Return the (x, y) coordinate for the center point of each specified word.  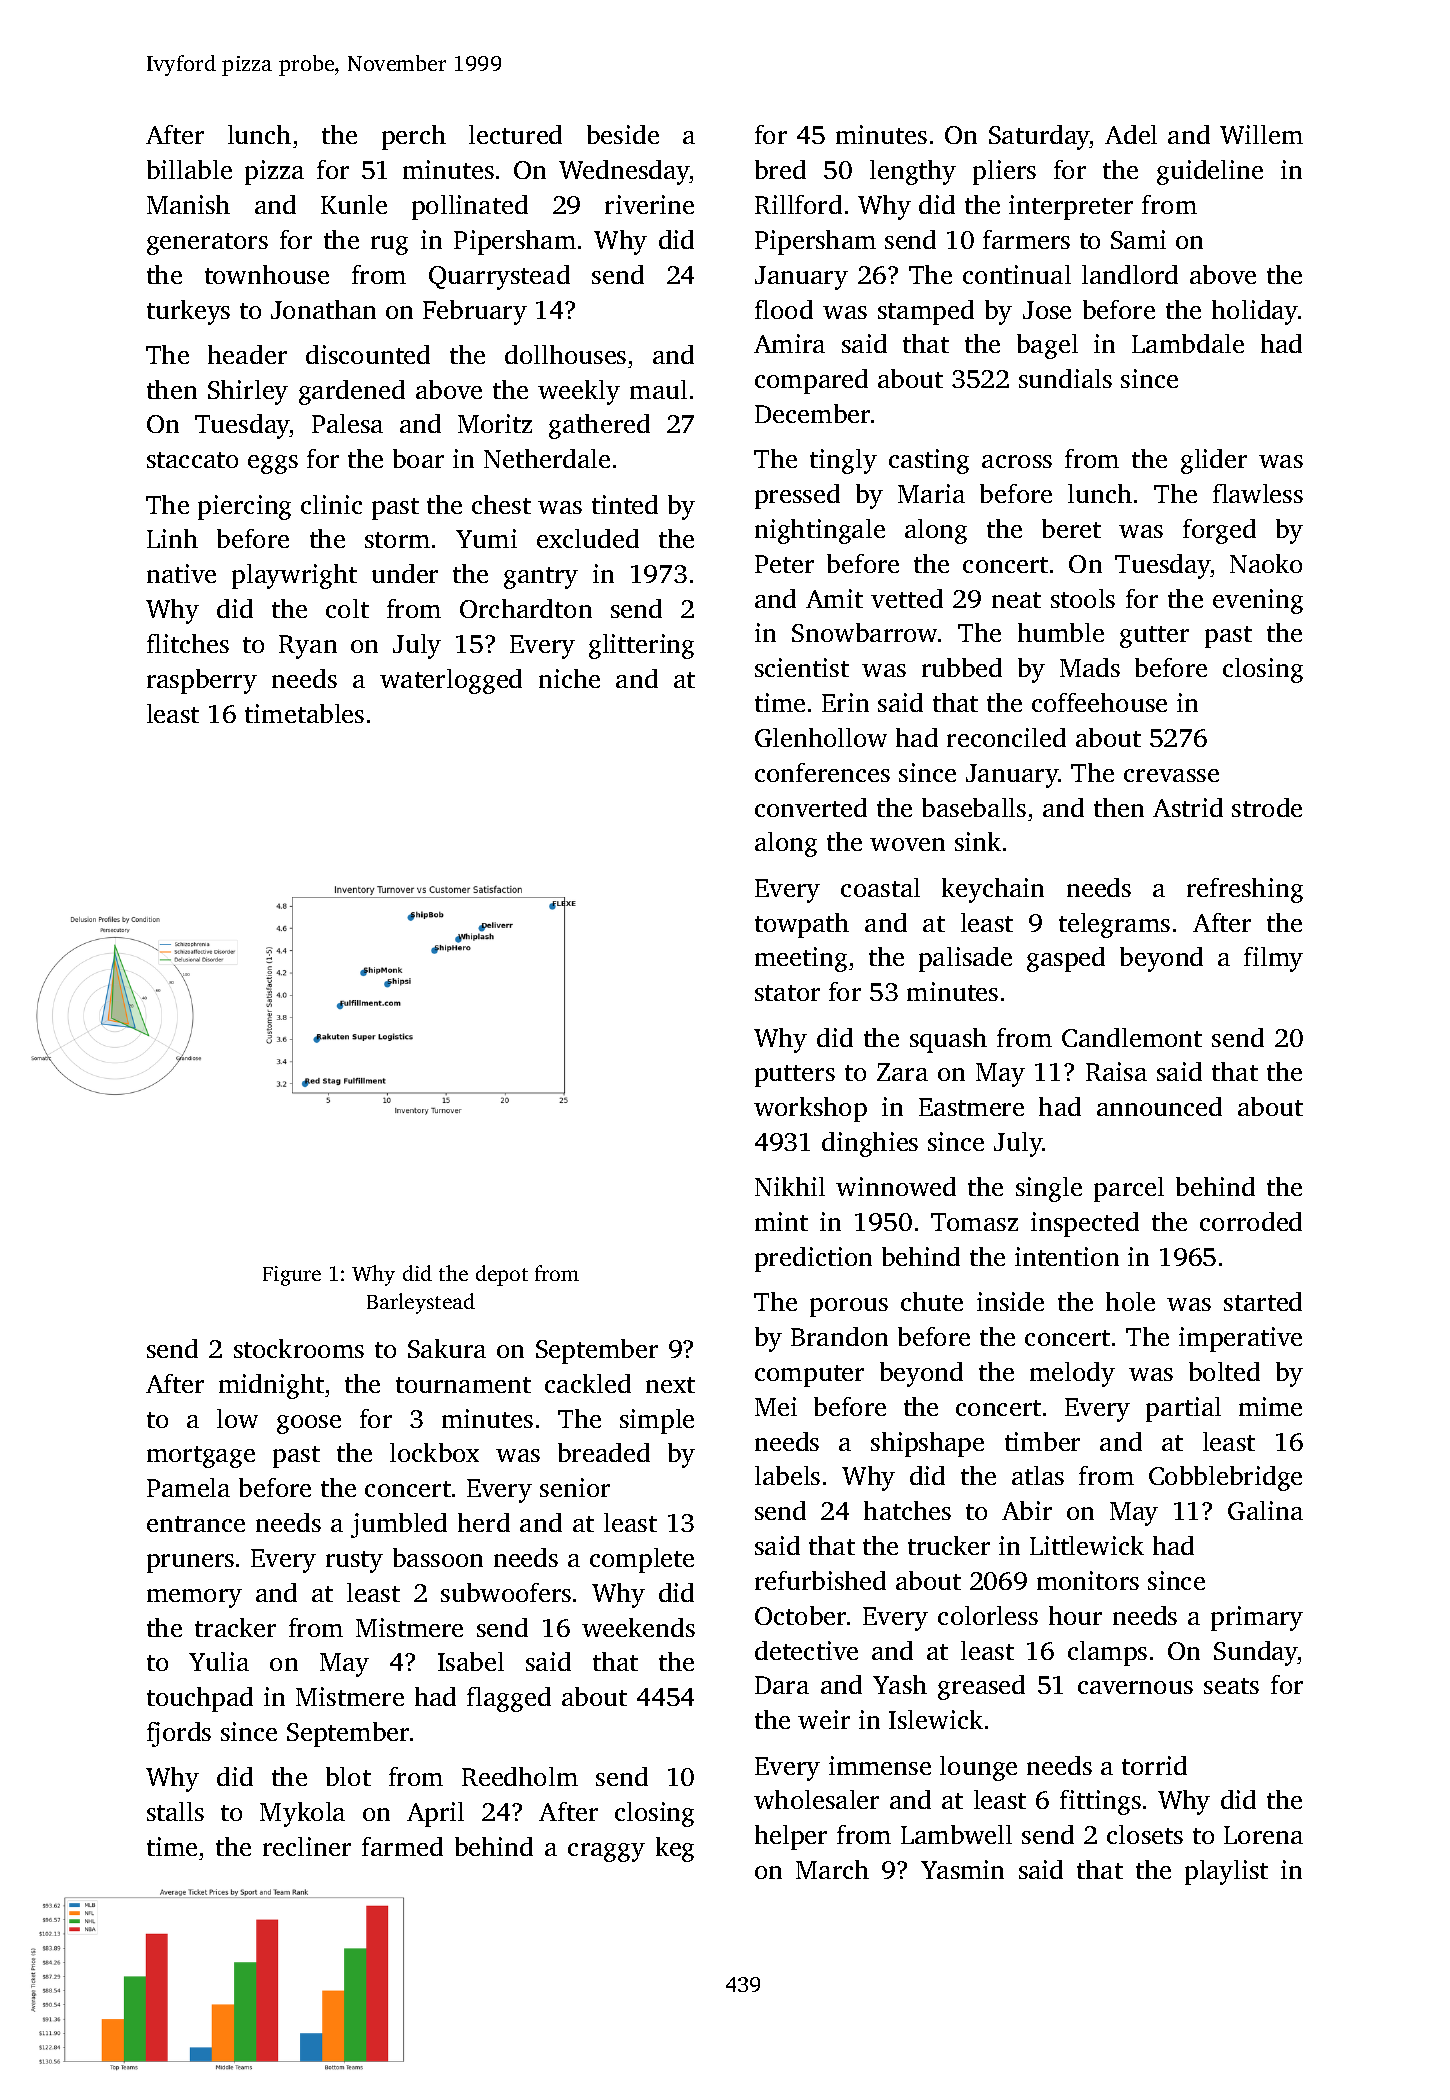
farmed (402, 1846)
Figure (292, 1276)
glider (1214, 461)
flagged (509, 1699)
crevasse (1171, 775)
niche (569, 678)
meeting (801, 959)
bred (780, 169)
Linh (172, 538)
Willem (1261, 134)
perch (414, 137)
